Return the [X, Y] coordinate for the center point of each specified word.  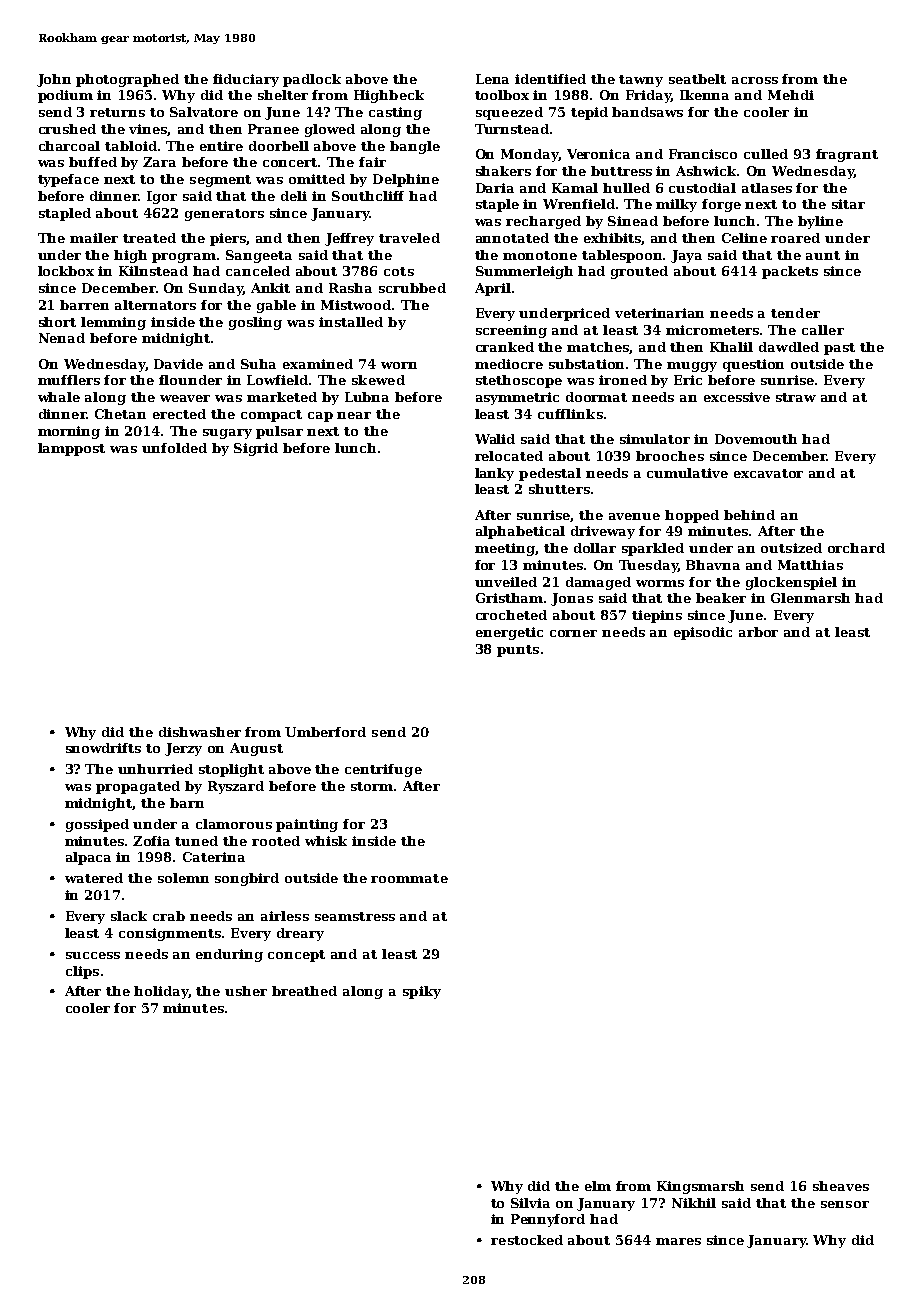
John [54, 80]
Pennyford [548, 1220]
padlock [312, 80]
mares [678, 1241]
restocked [527, 1240]
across [755, 80]
